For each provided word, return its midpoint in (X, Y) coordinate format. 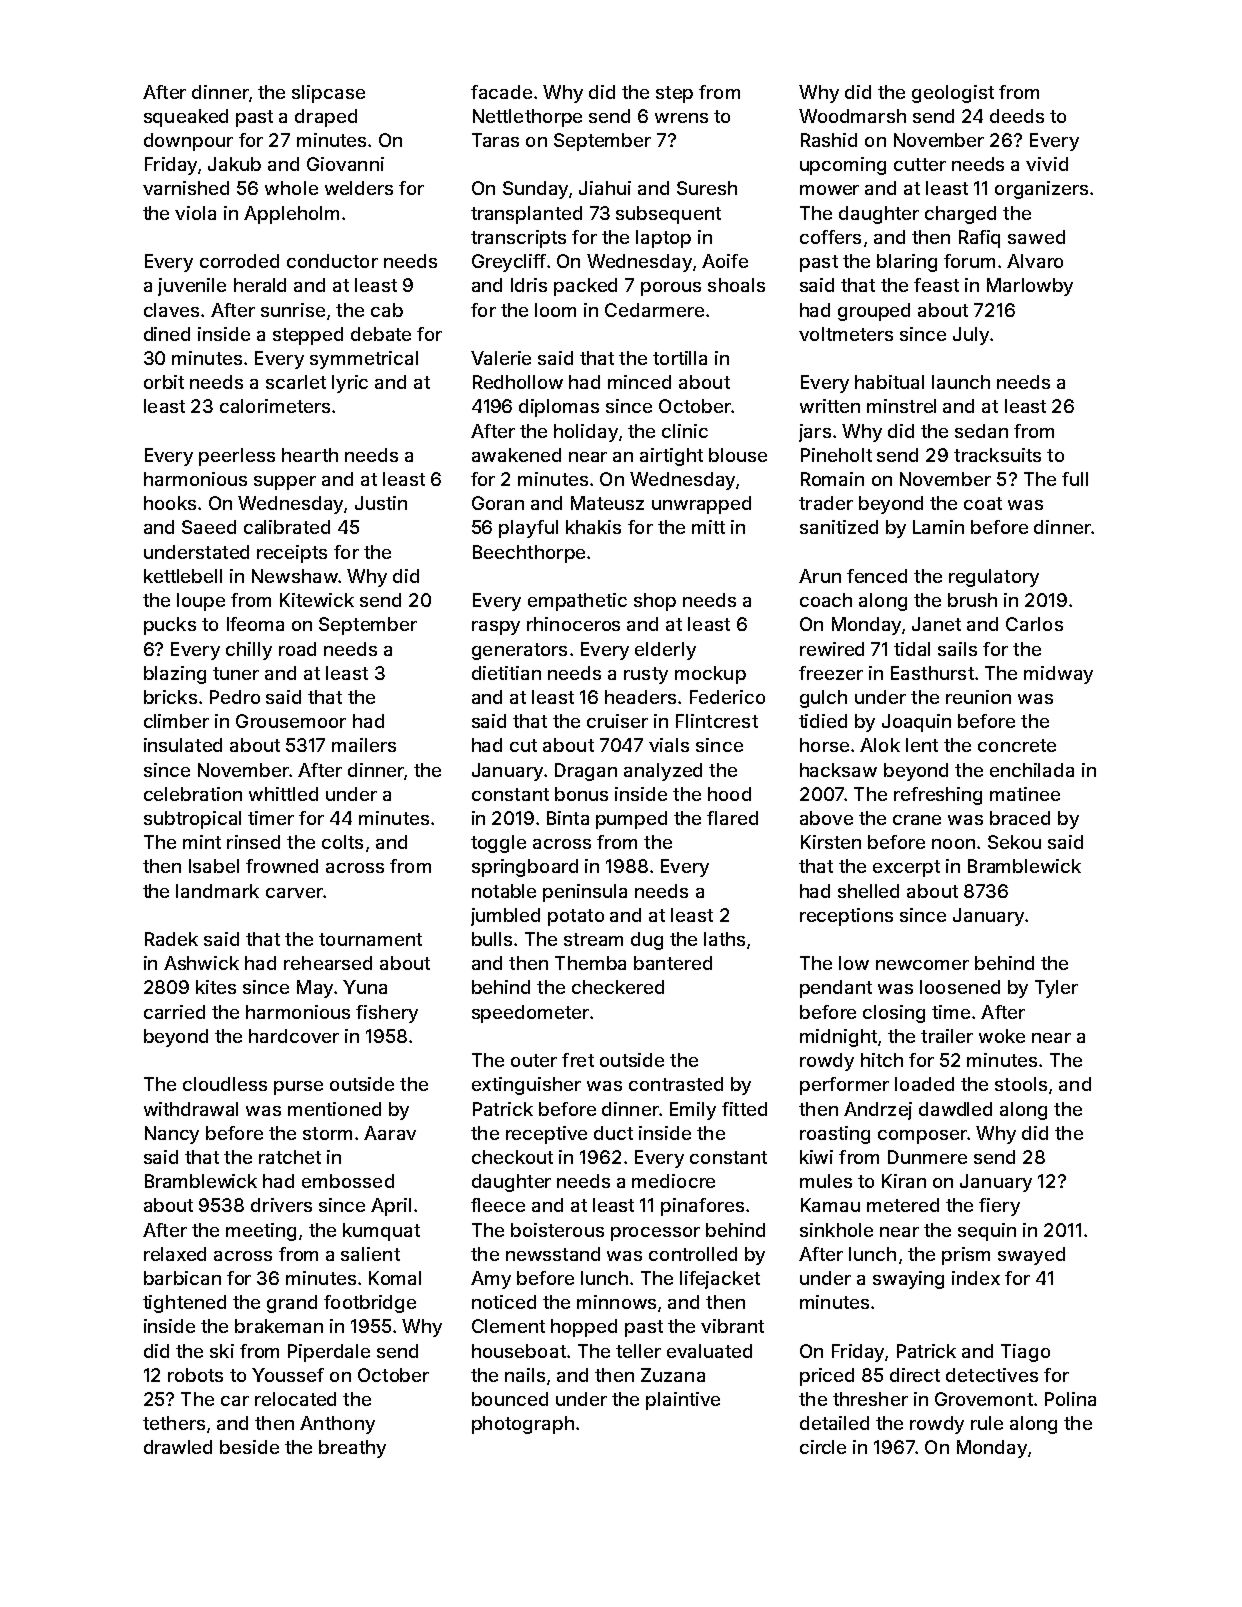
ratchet (290, 1157)
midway (1058, 675)
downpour (188, 142)
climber (176, 721)
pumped (631, 820)
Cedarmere (654, 310)
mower (829, 190)
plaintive (683, 1401)
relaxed (175, 1254)
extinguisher (526, 1086)
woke (1002, 1036)
